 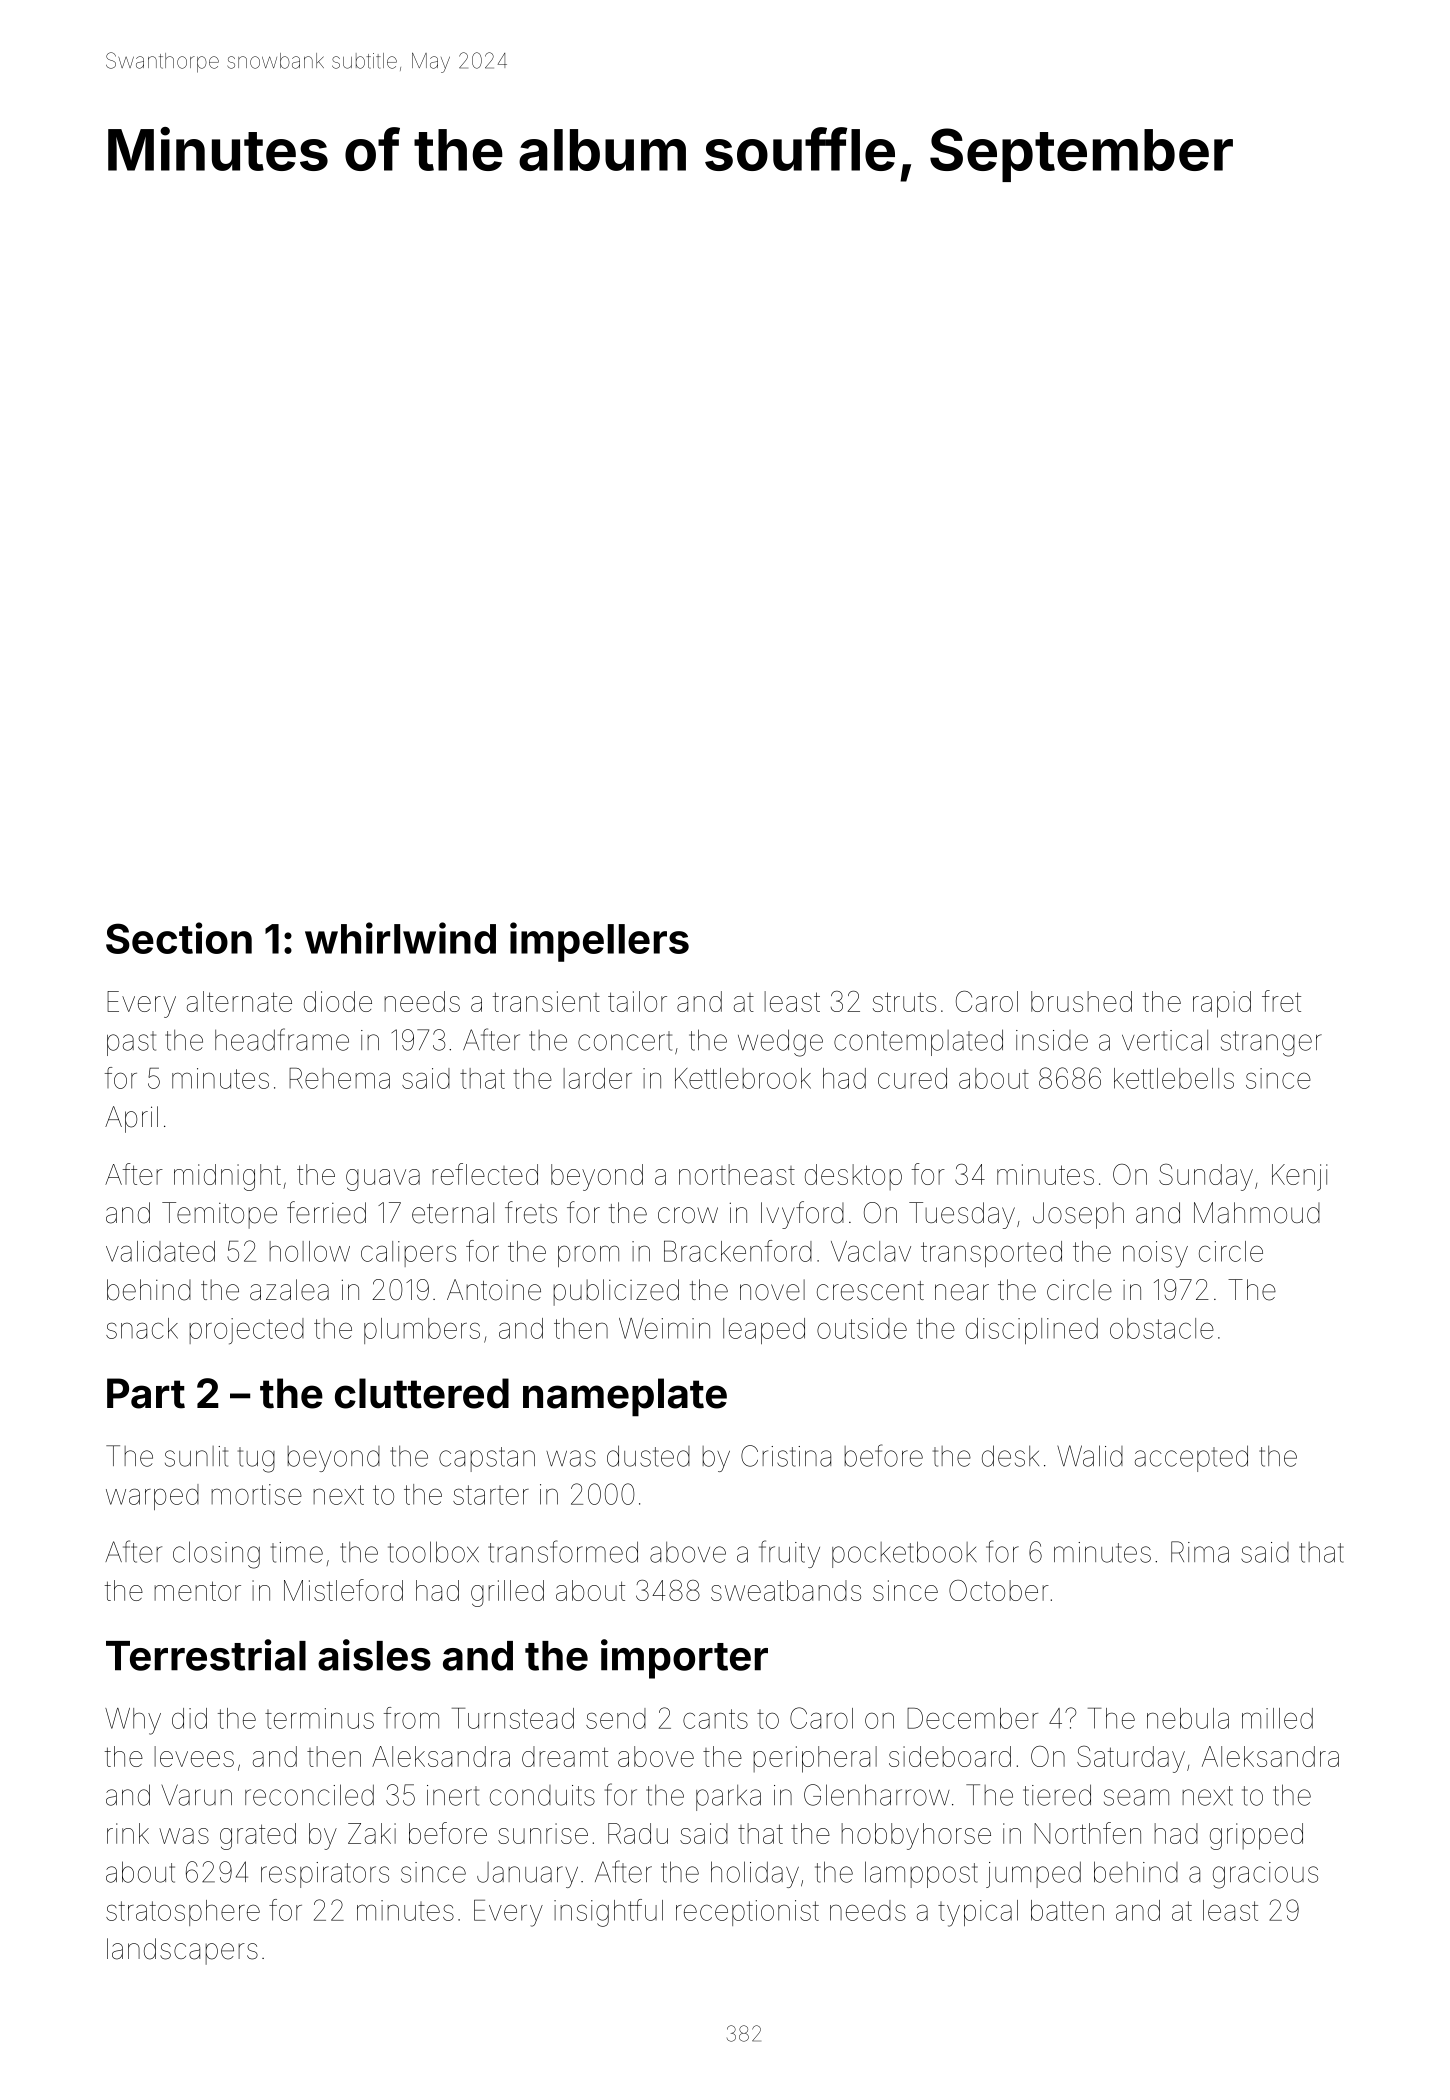 What do you see at coordinates (1299, 1177) in the screenshot?
I see `Kenji` at bounding box center [1299, 1177].
